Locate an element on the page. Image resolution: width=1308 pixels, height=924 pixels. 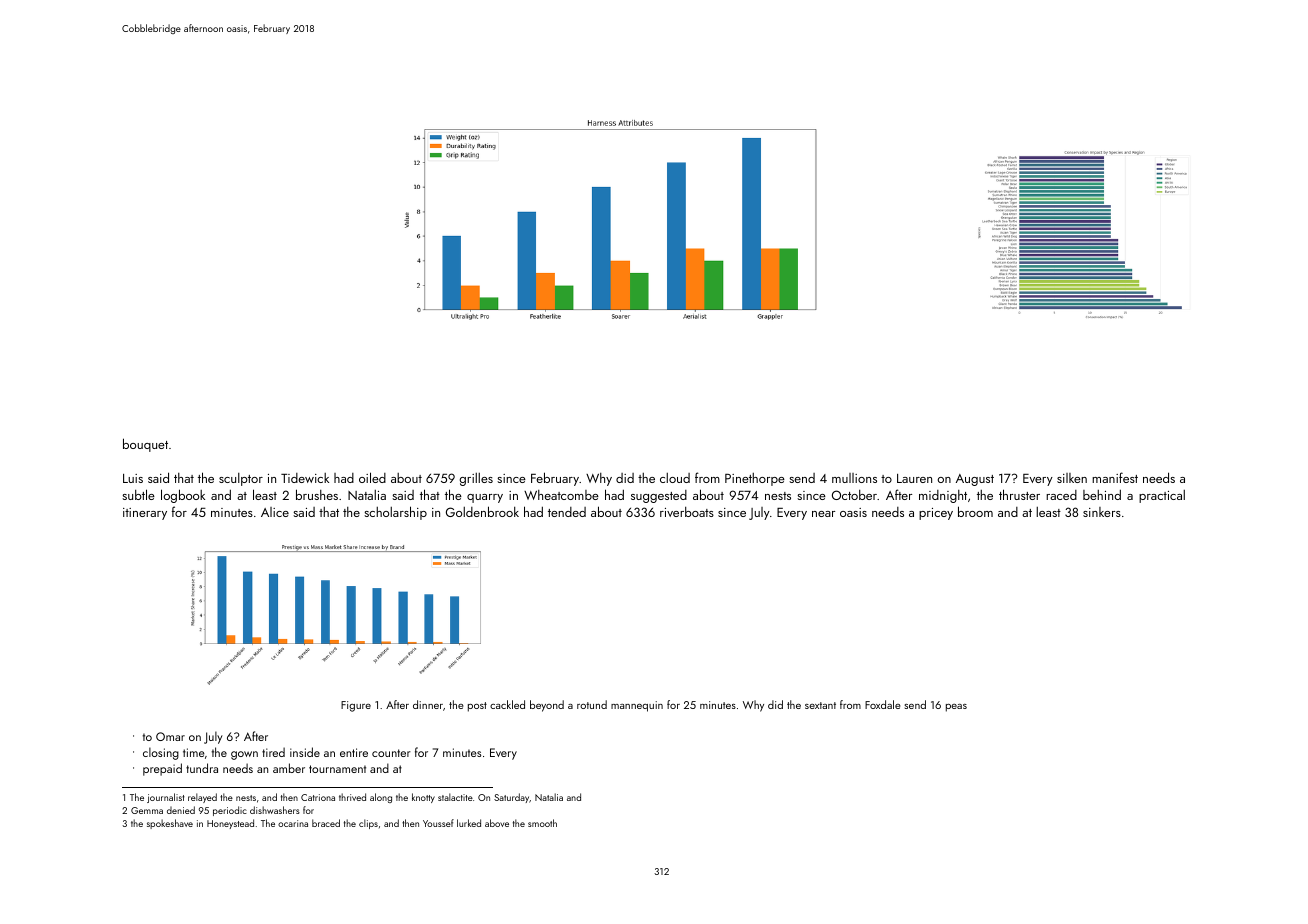
grilles is located at coordinates (476, 479).
